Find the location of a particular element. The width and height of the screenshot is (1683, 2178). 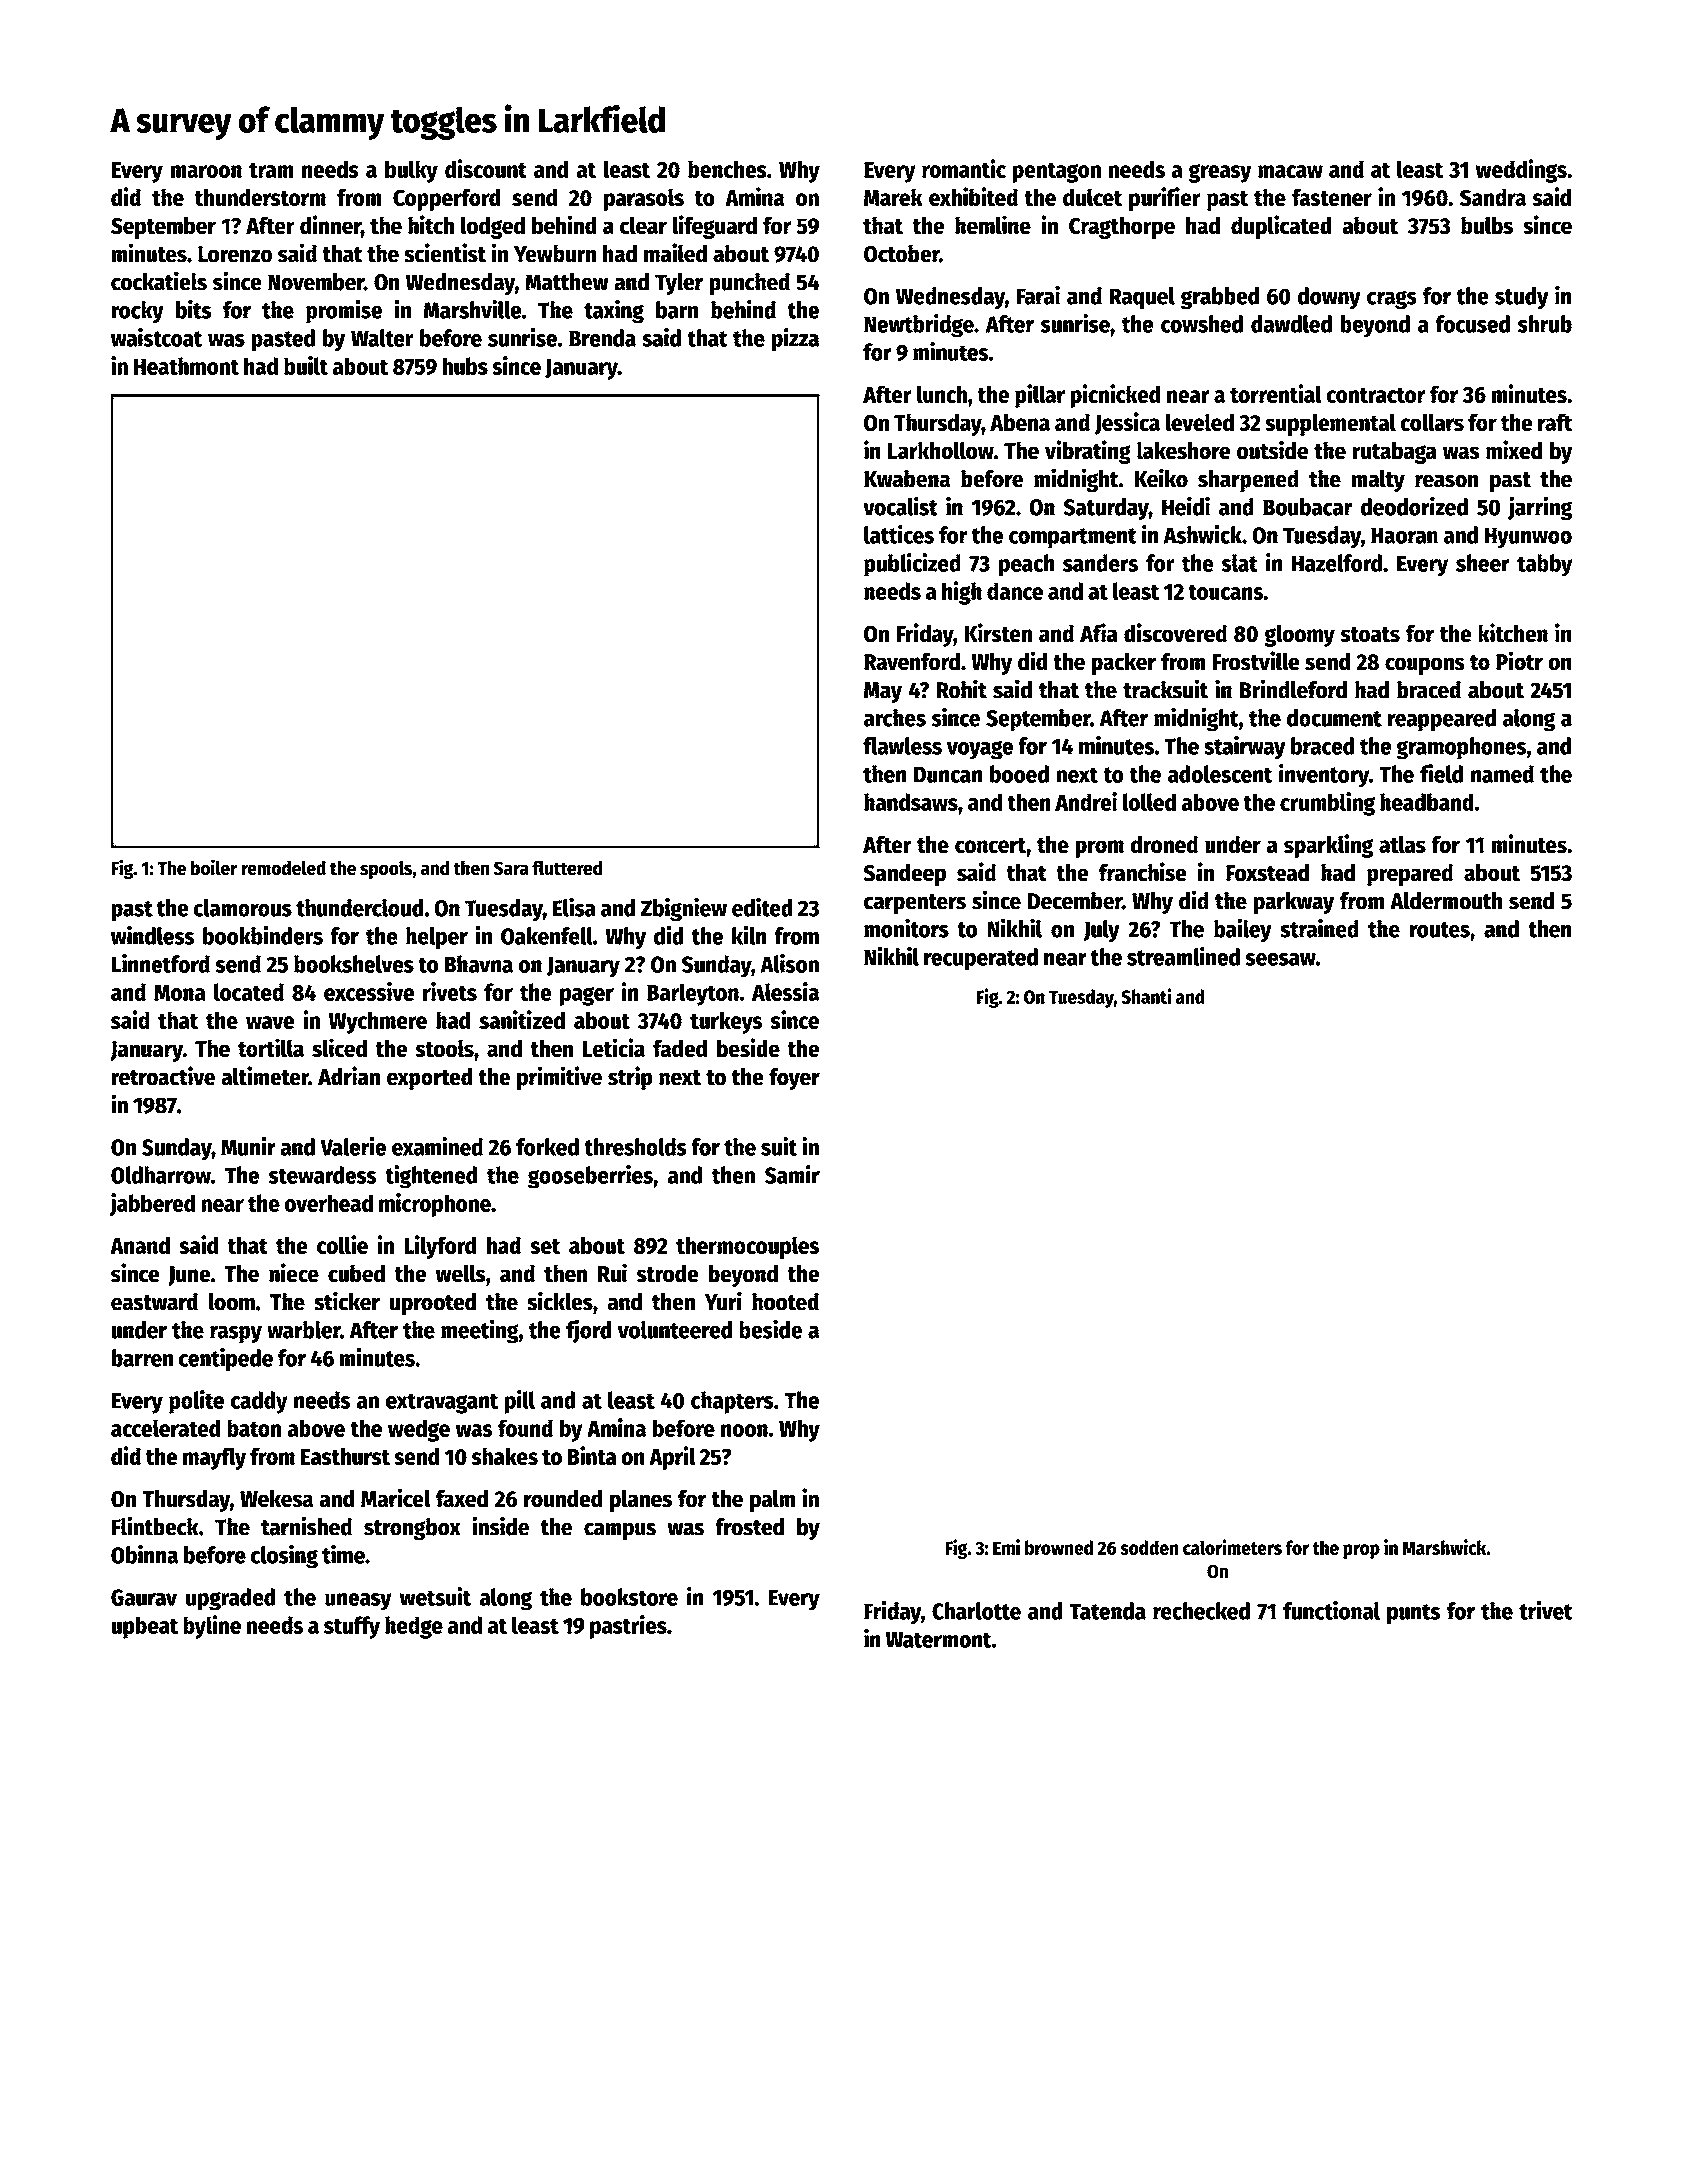

Samir is located at coordinates (792, 1174).
